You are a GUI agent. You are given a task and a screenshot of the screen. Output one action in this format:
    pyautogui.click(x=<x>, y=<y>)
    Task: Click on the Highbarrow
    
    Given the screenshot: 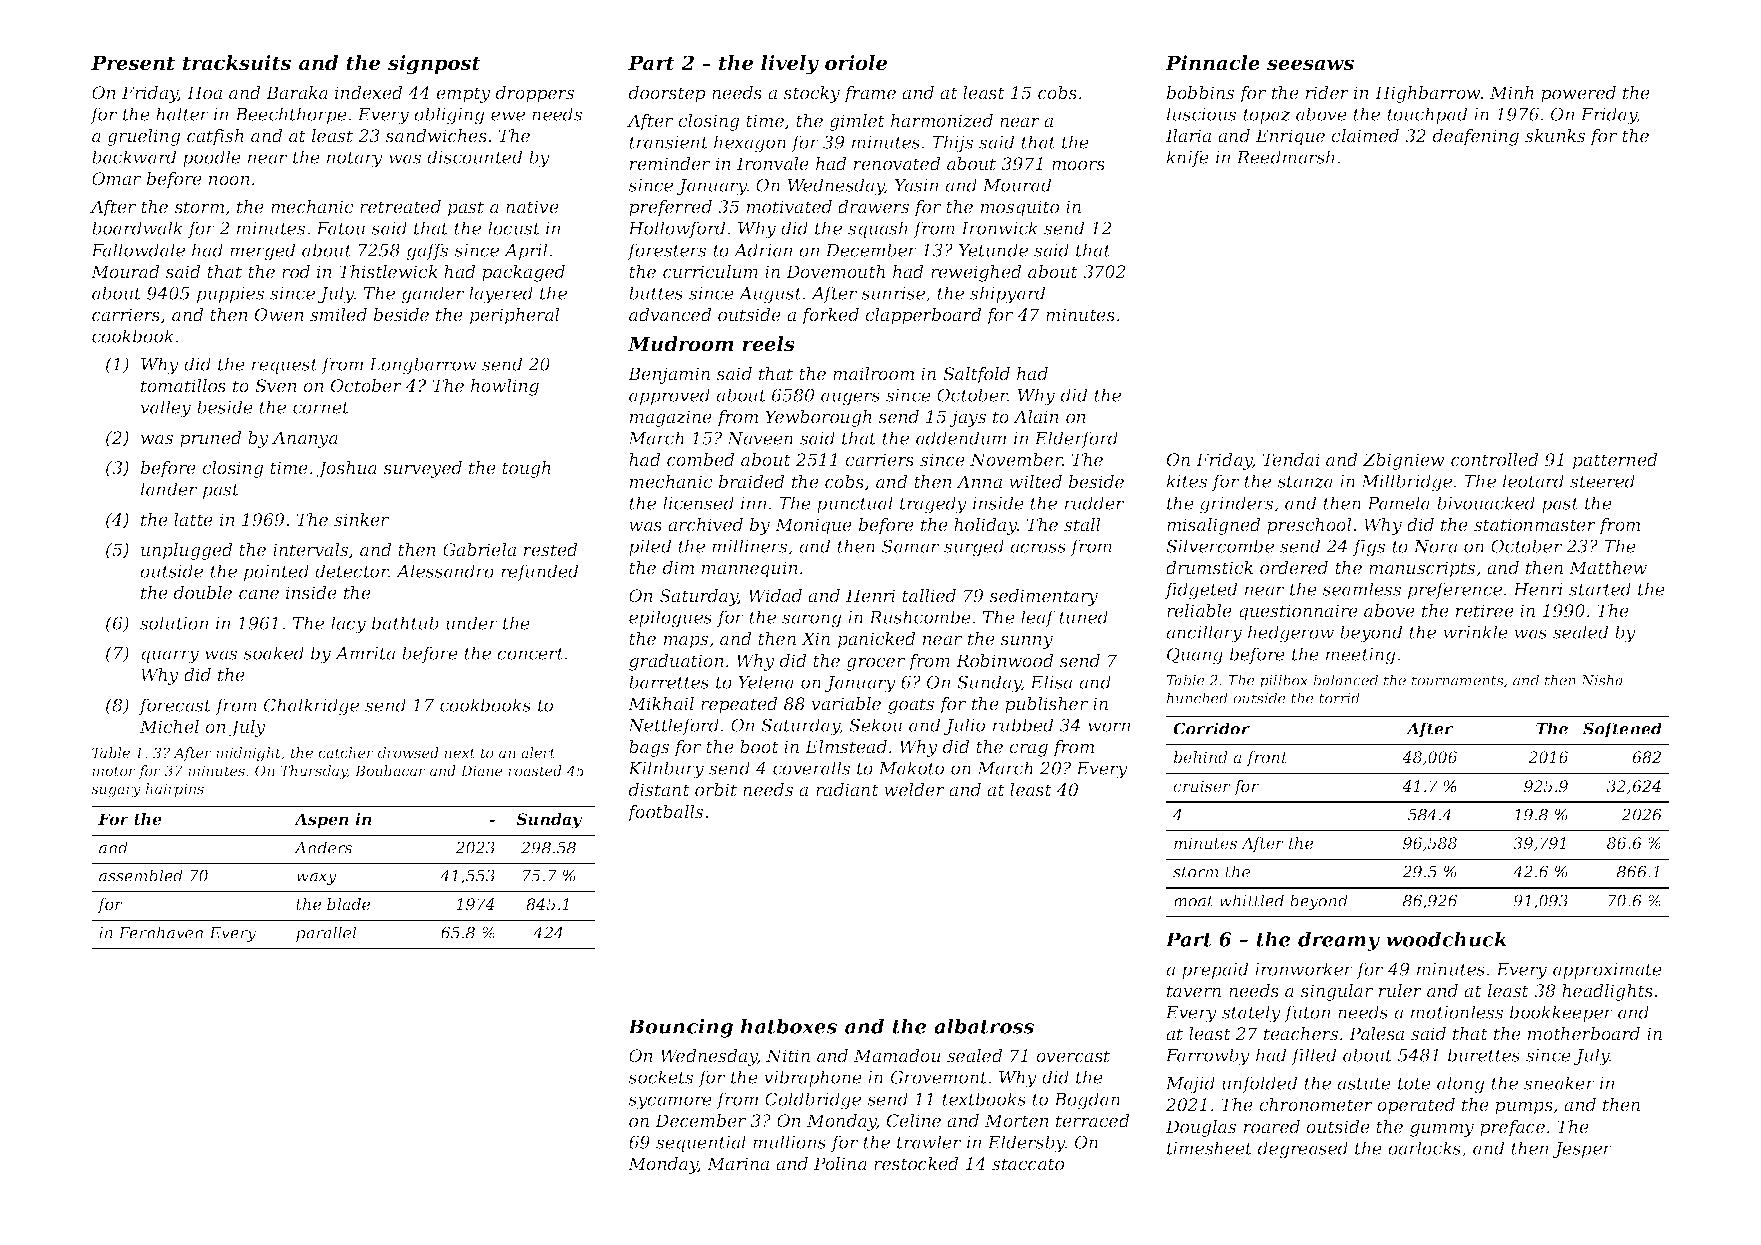 What is the action you would take?
    pyautogui.click(x=1428, y=94)
